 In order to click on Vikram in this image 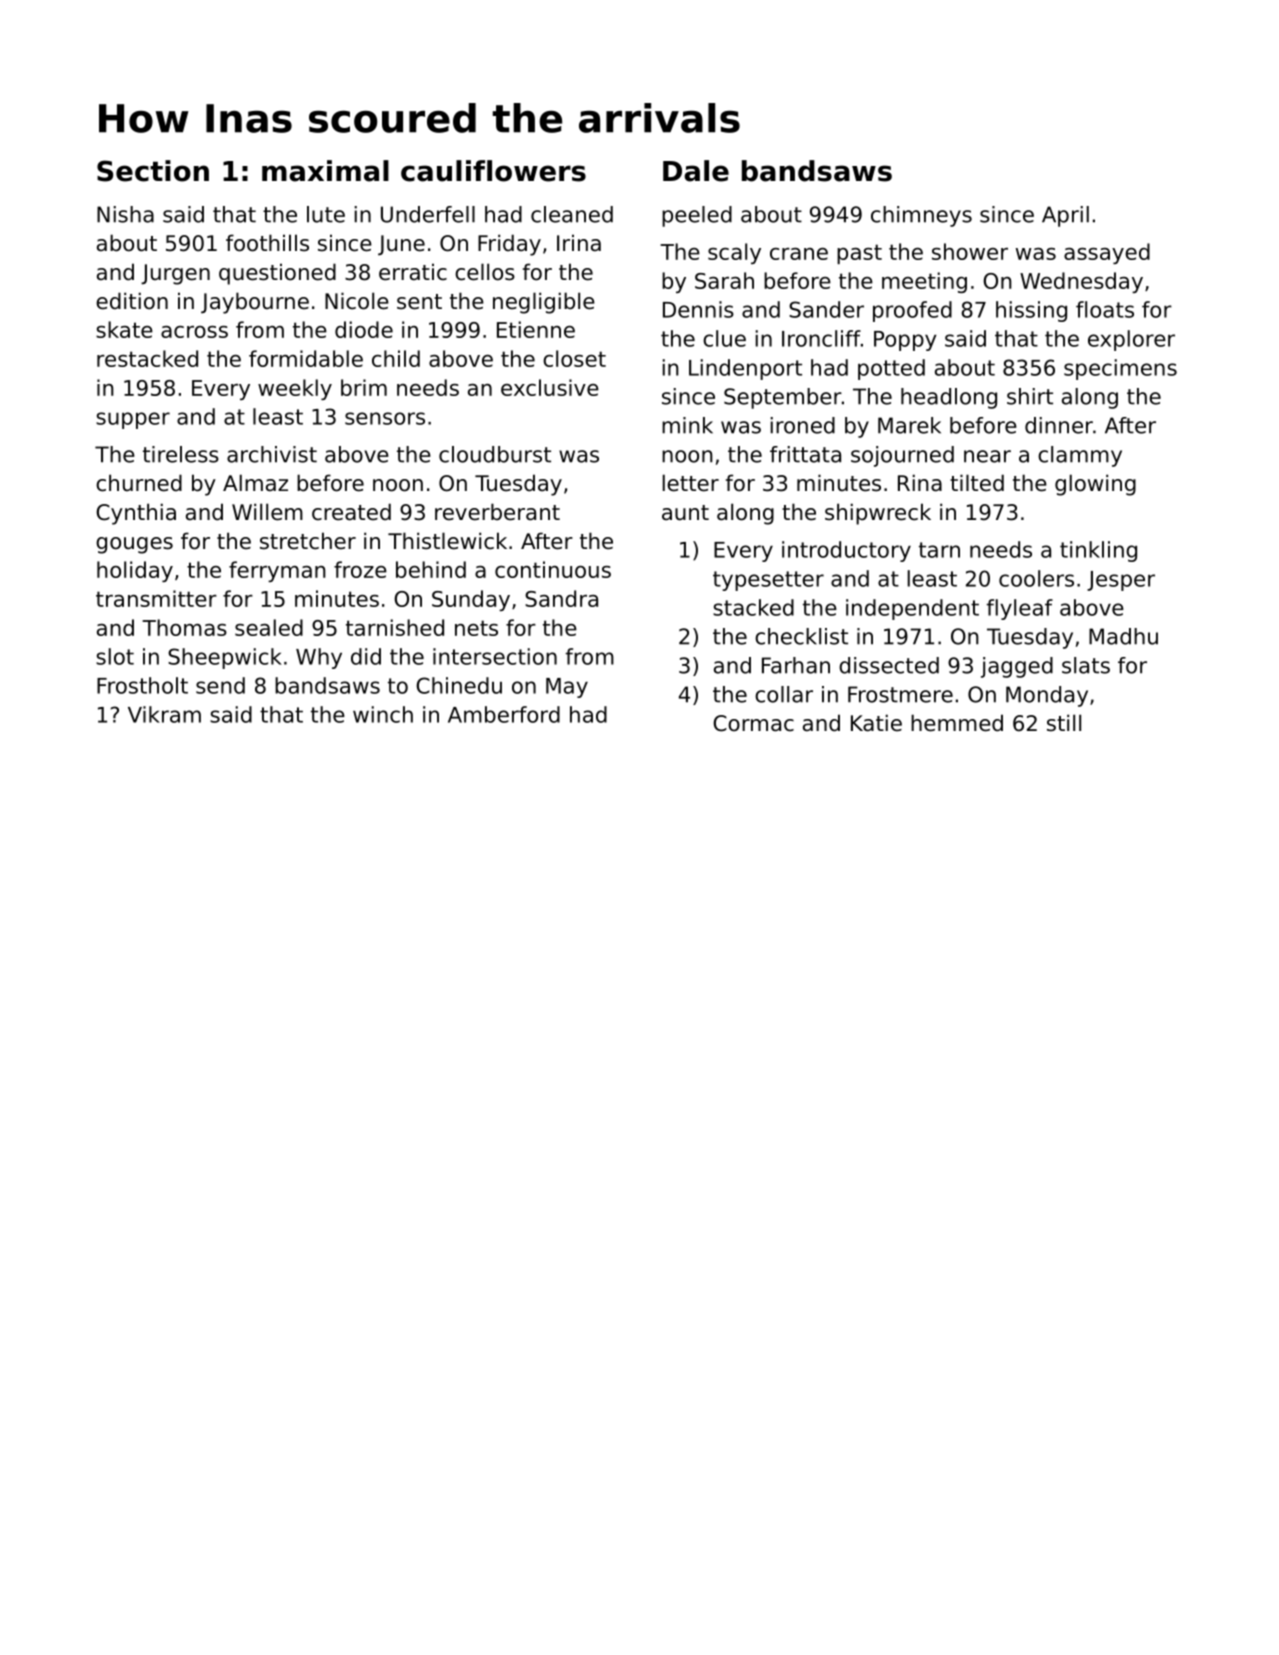, I will do `click(164, 714)`.
